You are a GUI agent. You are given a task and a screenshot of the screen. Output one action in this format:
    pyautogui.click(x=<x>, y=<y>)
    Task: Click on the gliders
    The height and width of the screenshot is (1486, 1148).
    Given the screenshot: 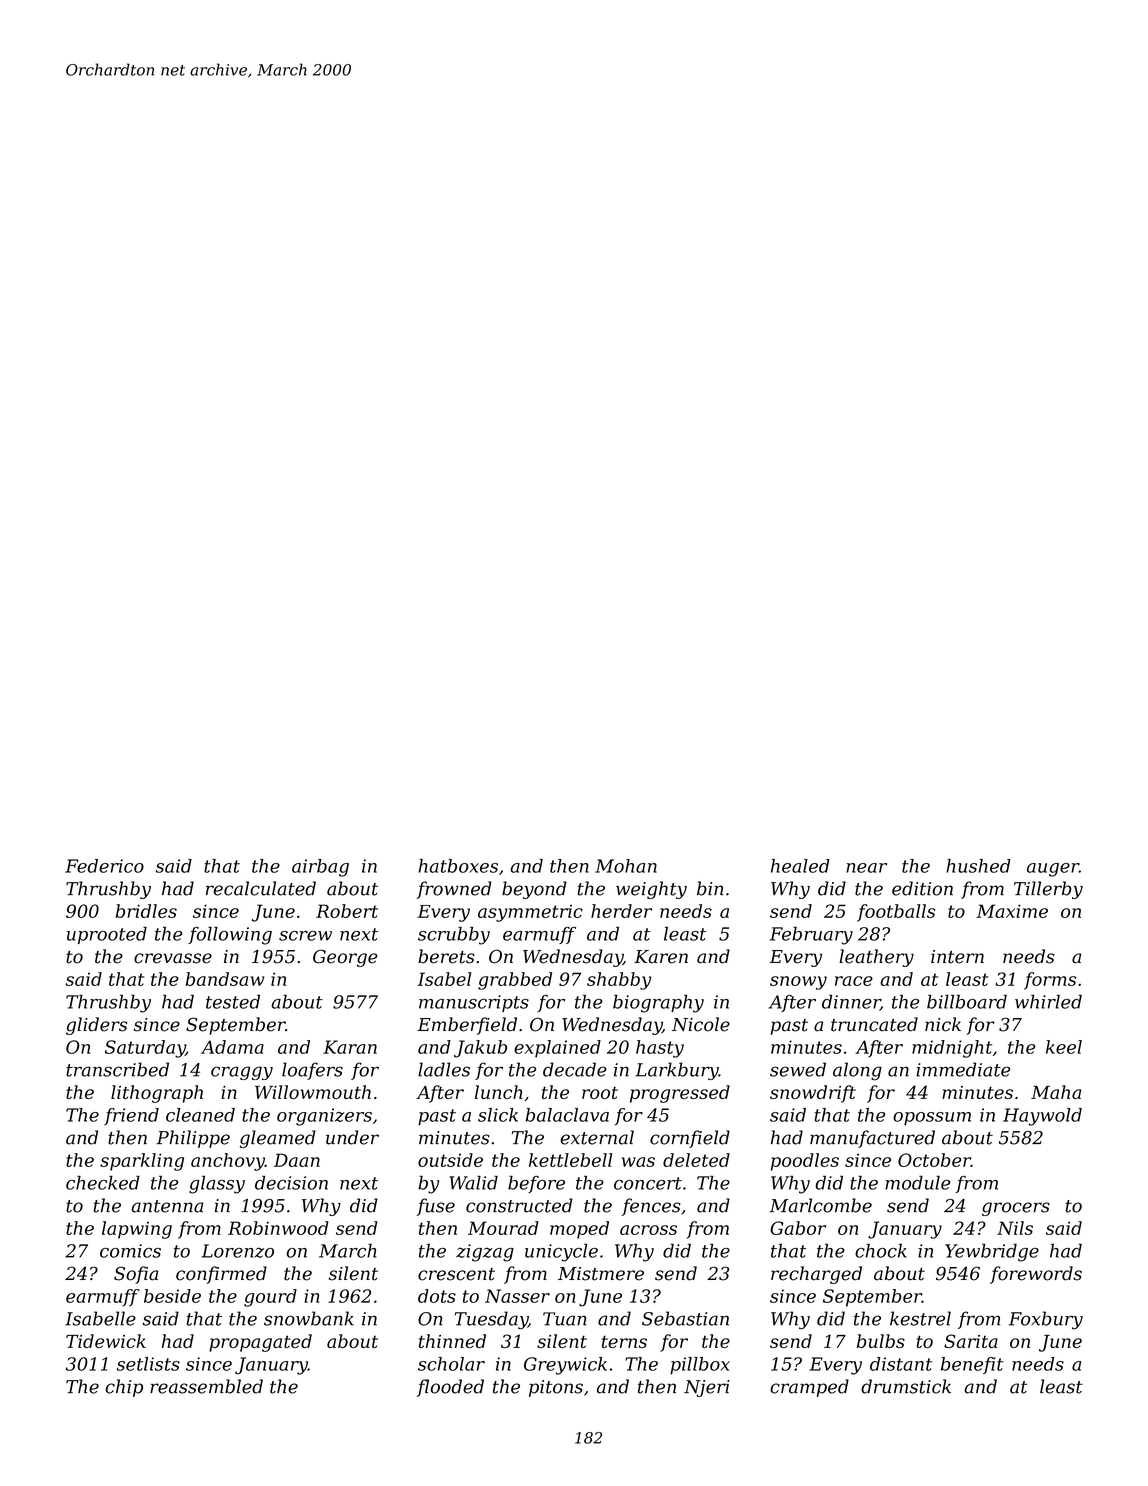 What is the action you would take?
    pyautogui.click(x=96, y=1026)
